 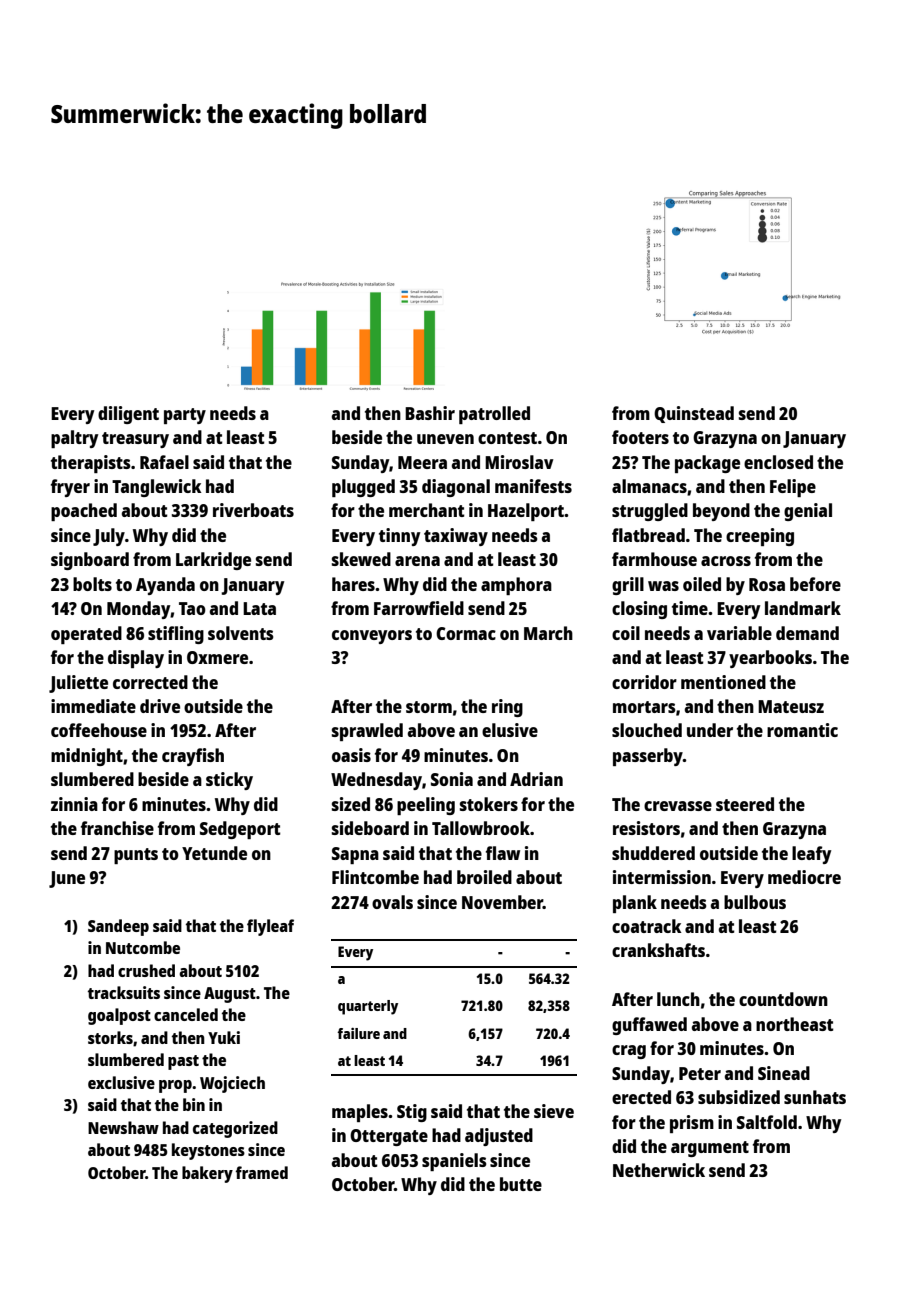 What do you see at coordinates (193, 757) in the screenshot?
I see `crayfish` at bounding box center [193, 757].
